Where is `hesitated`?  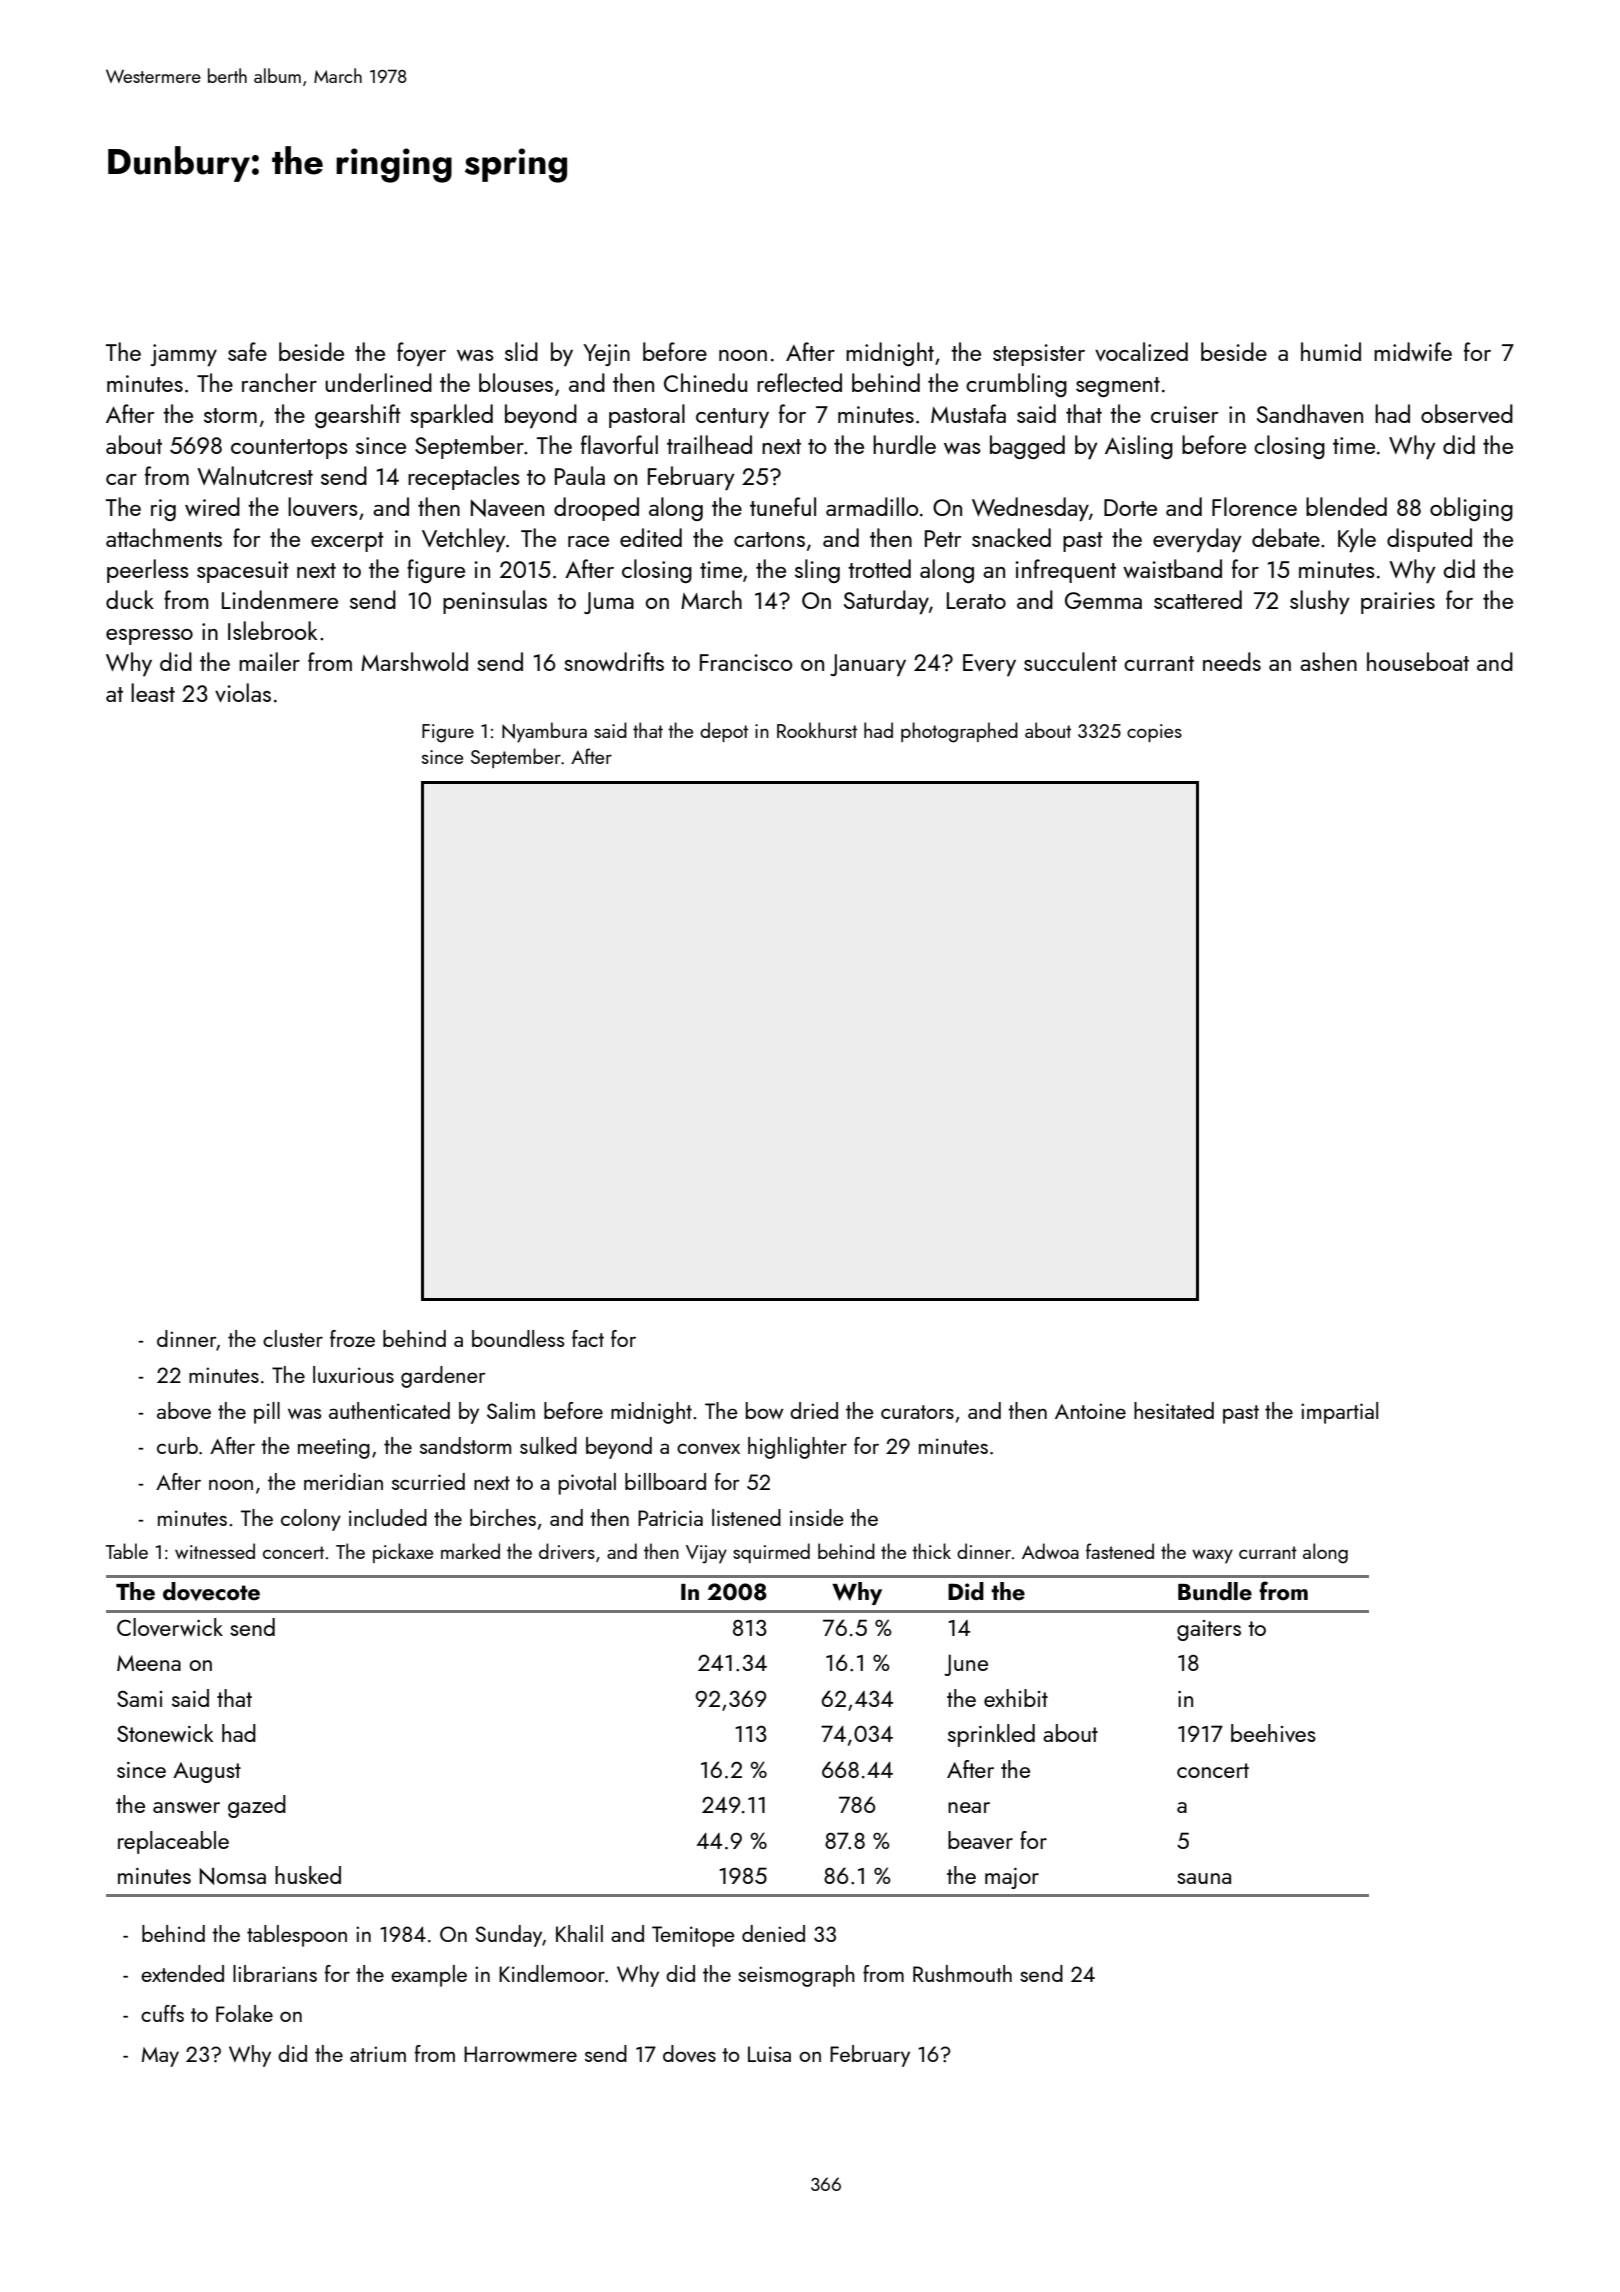
hesitated is located at coordinates (1174, 1410).
